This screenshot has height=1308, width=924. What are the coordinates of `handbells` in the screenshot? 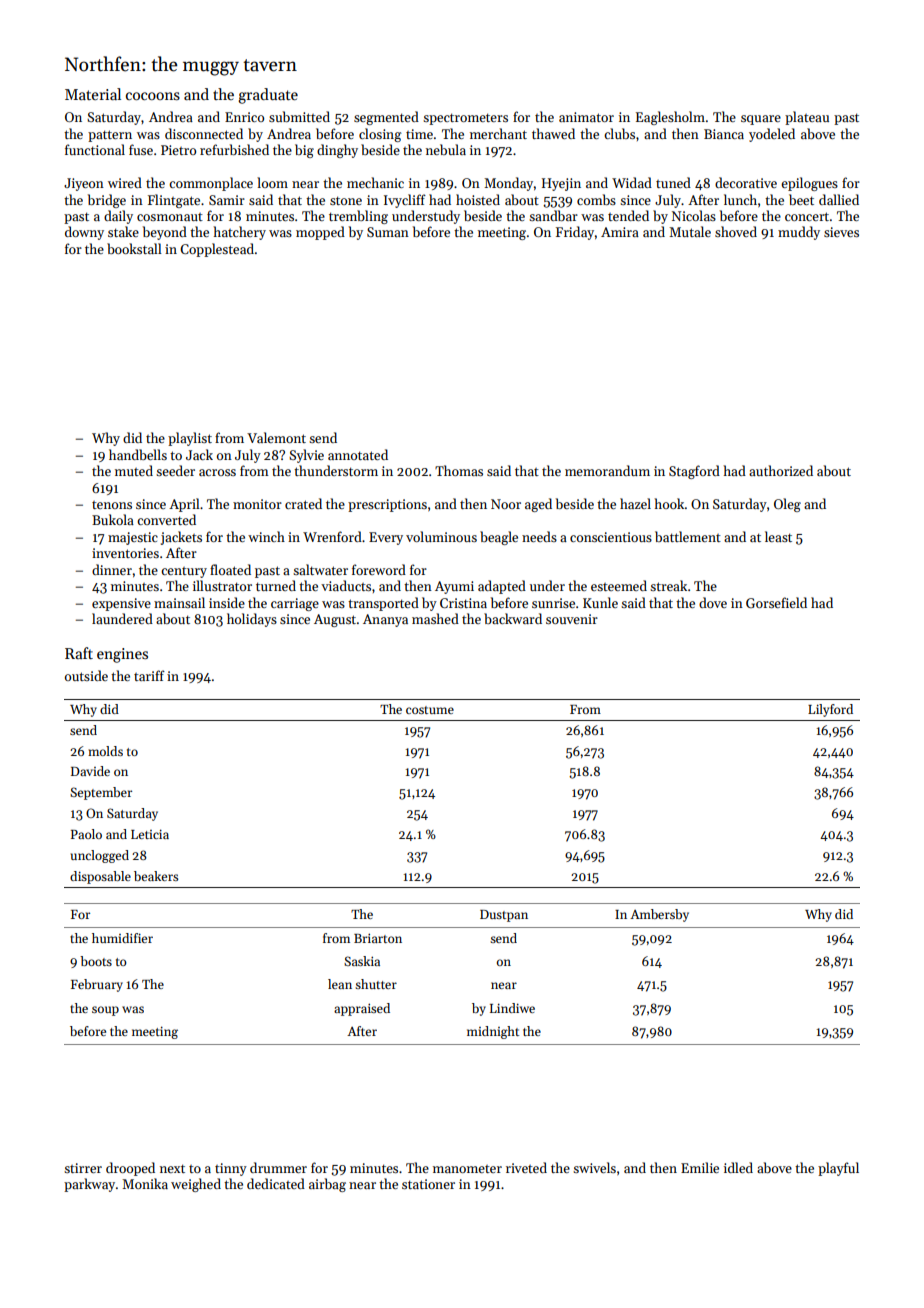 It's located at (138, 454).
